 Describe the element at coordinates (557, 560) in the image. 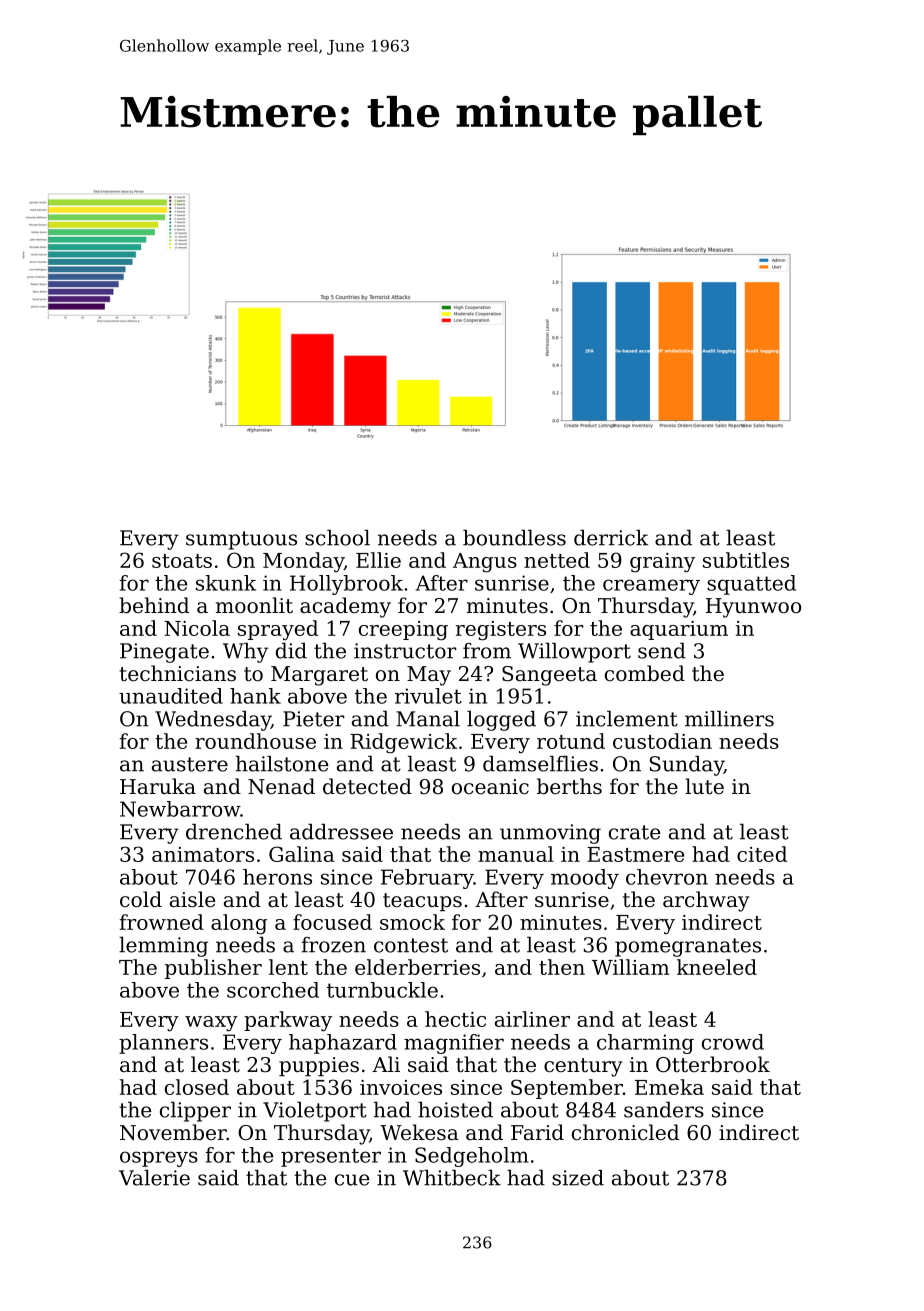

I see `netted` at that location.
